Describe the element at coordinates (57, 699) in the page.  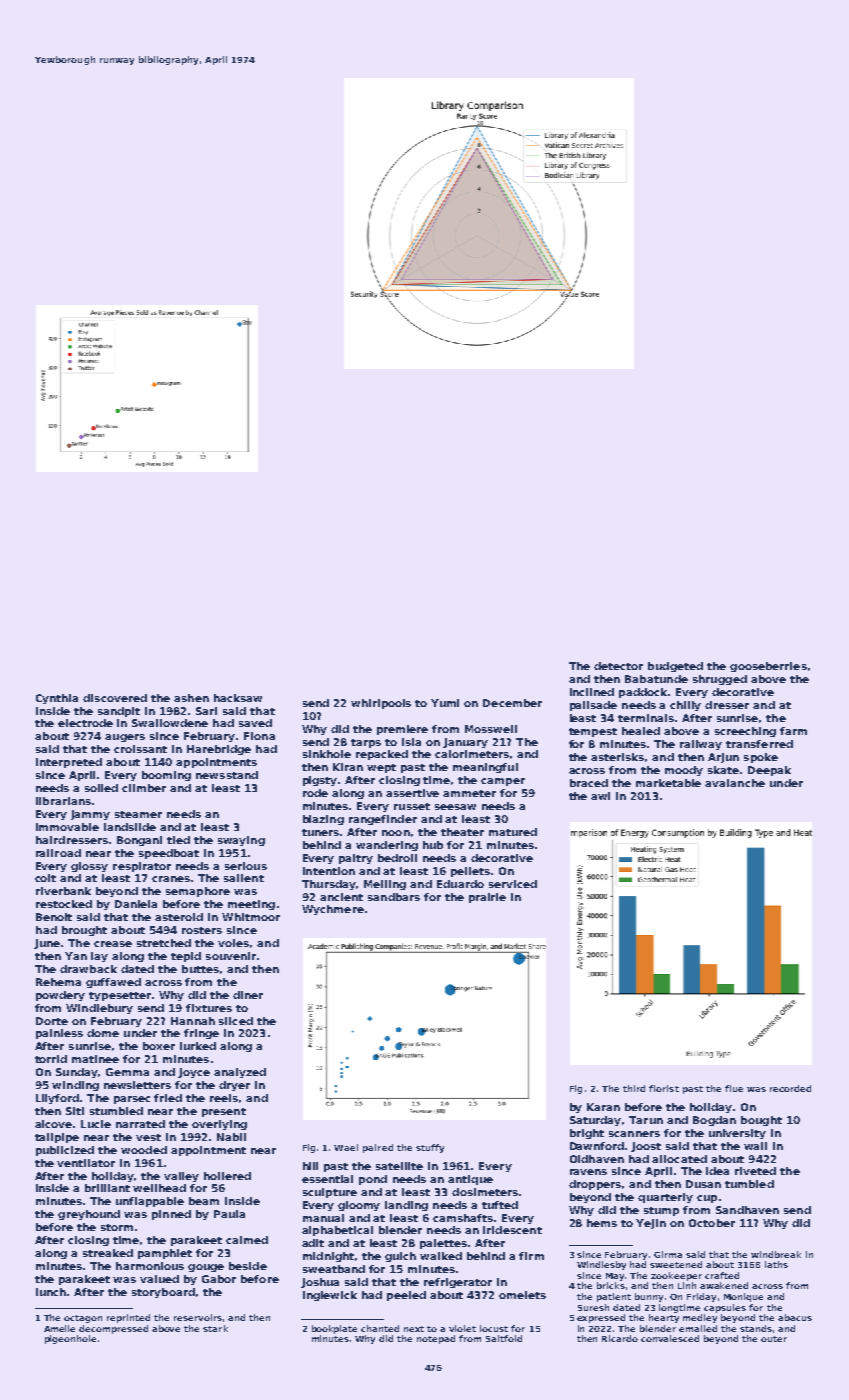
I see `Cynthia` at that location.
